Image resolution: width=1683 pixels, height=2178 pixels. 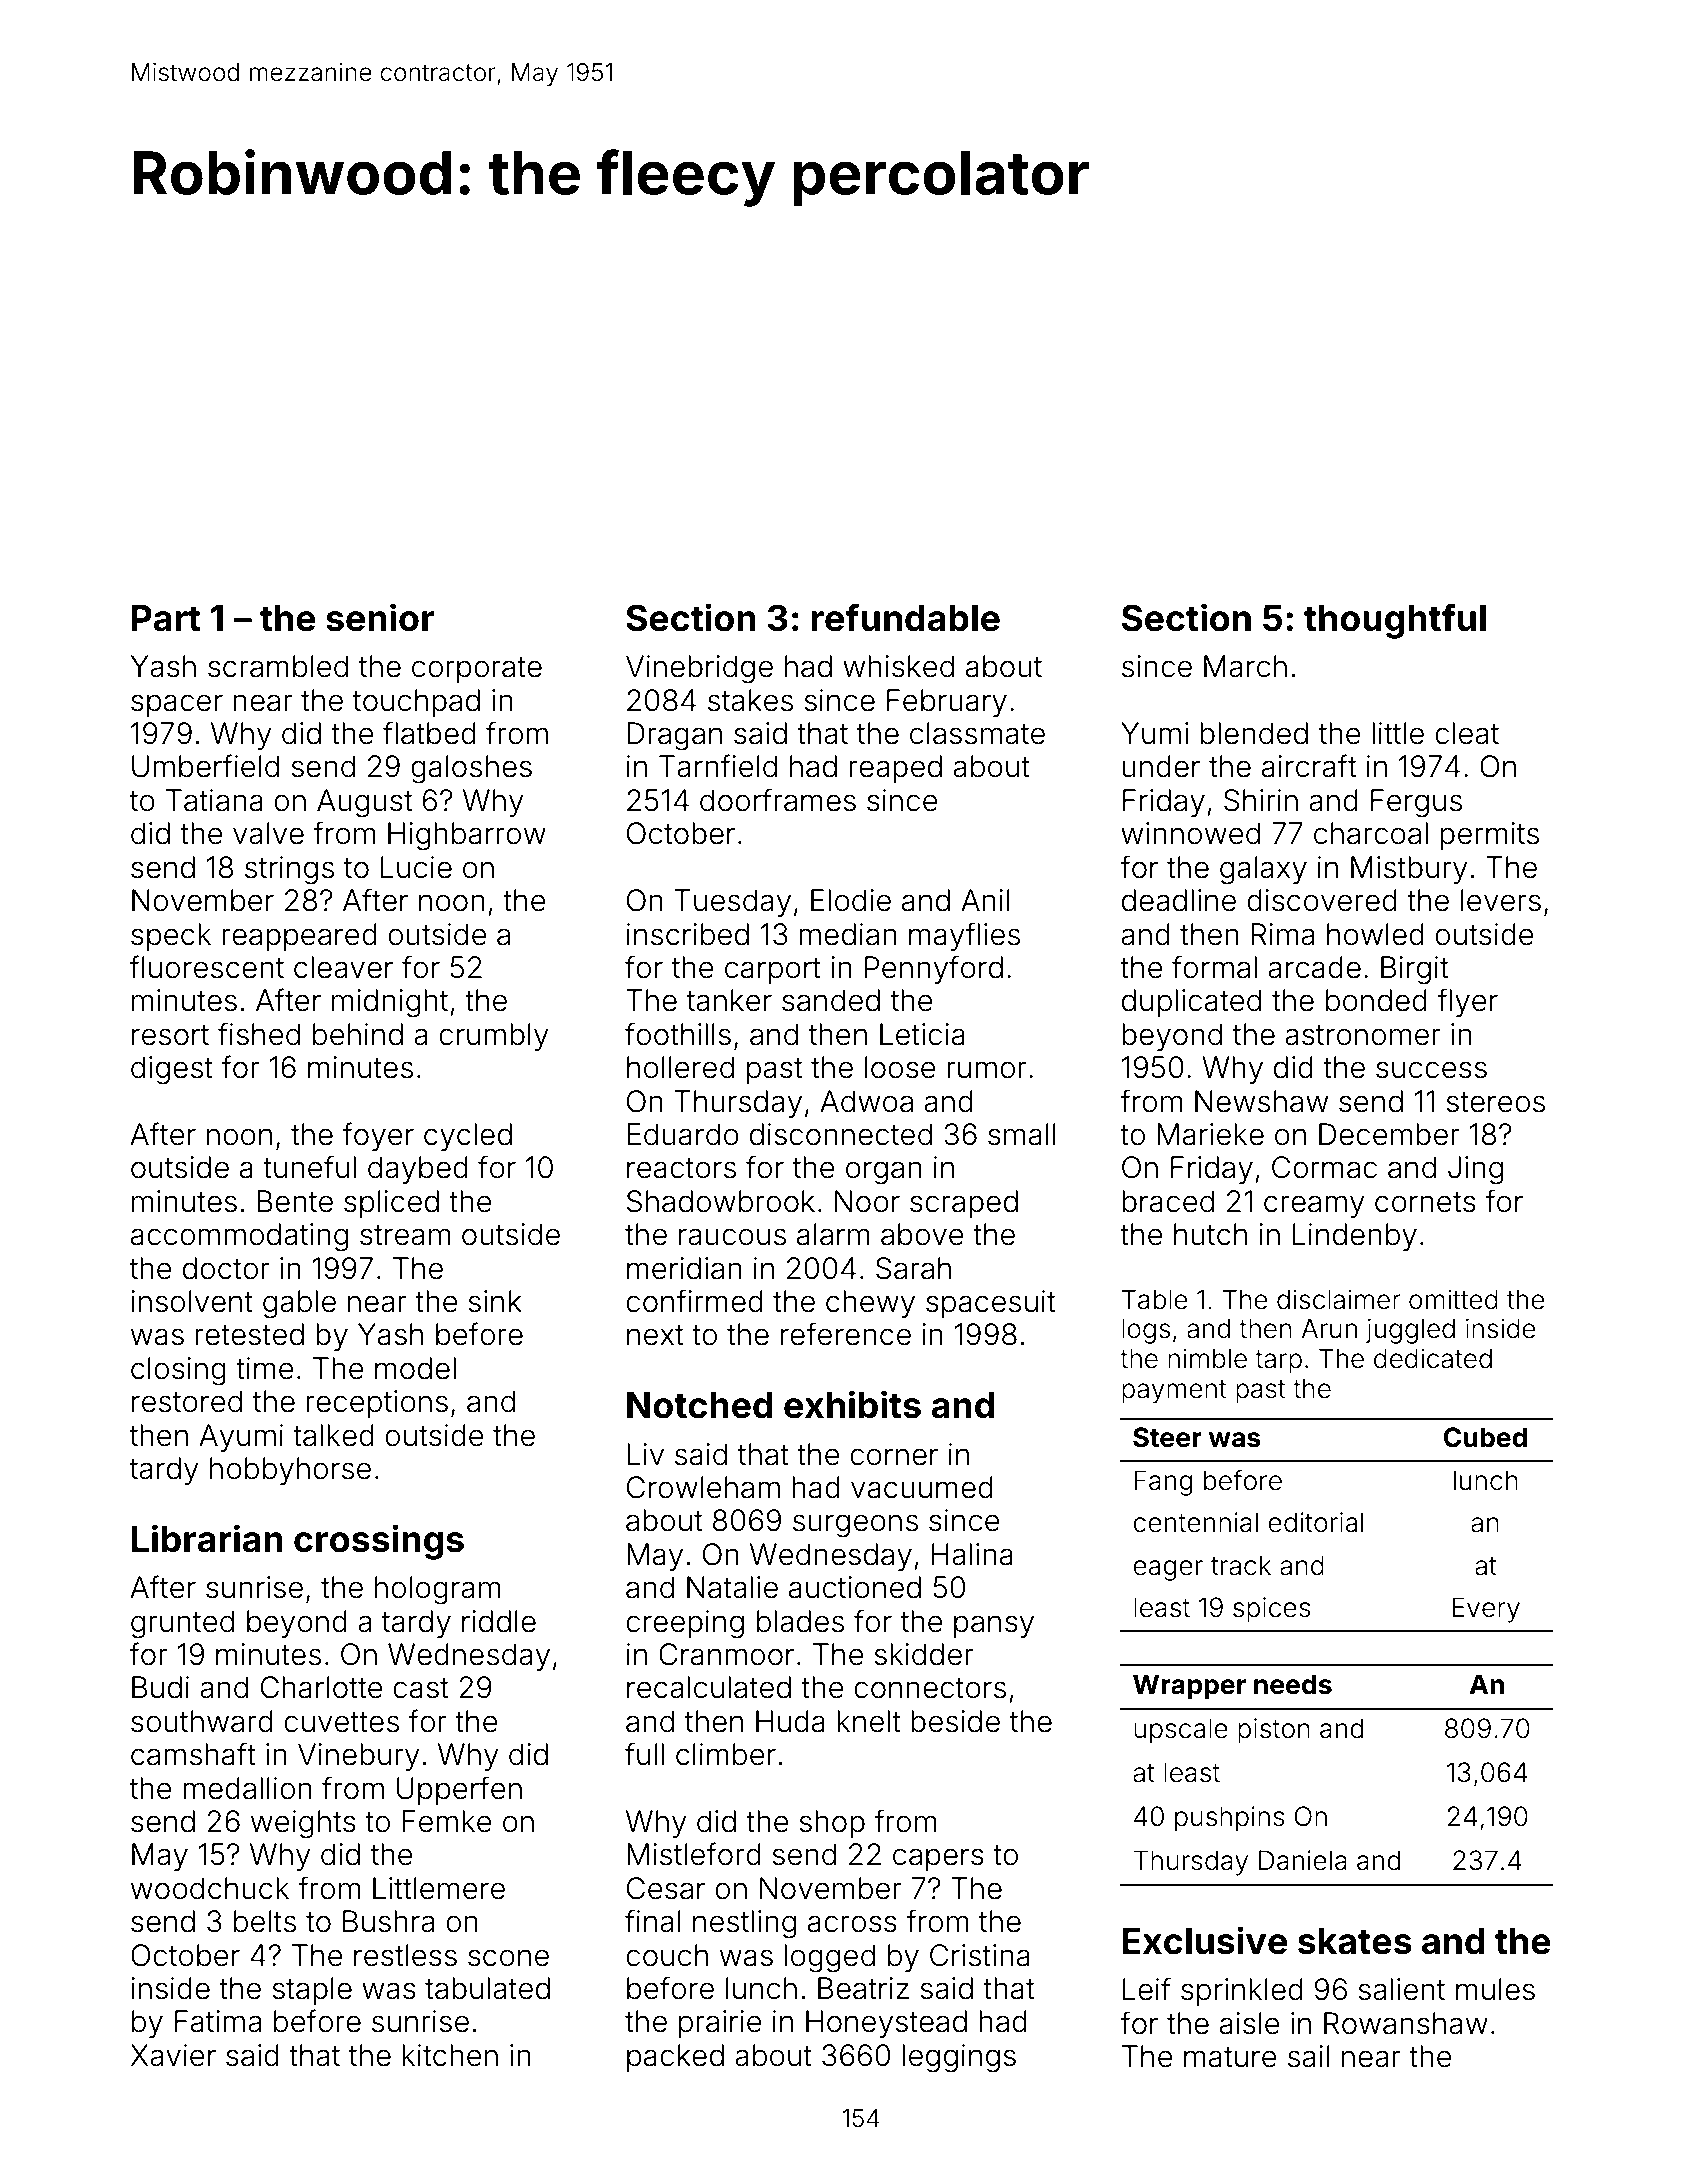 I want to click on doorframes, so click(x=778, y=800).
